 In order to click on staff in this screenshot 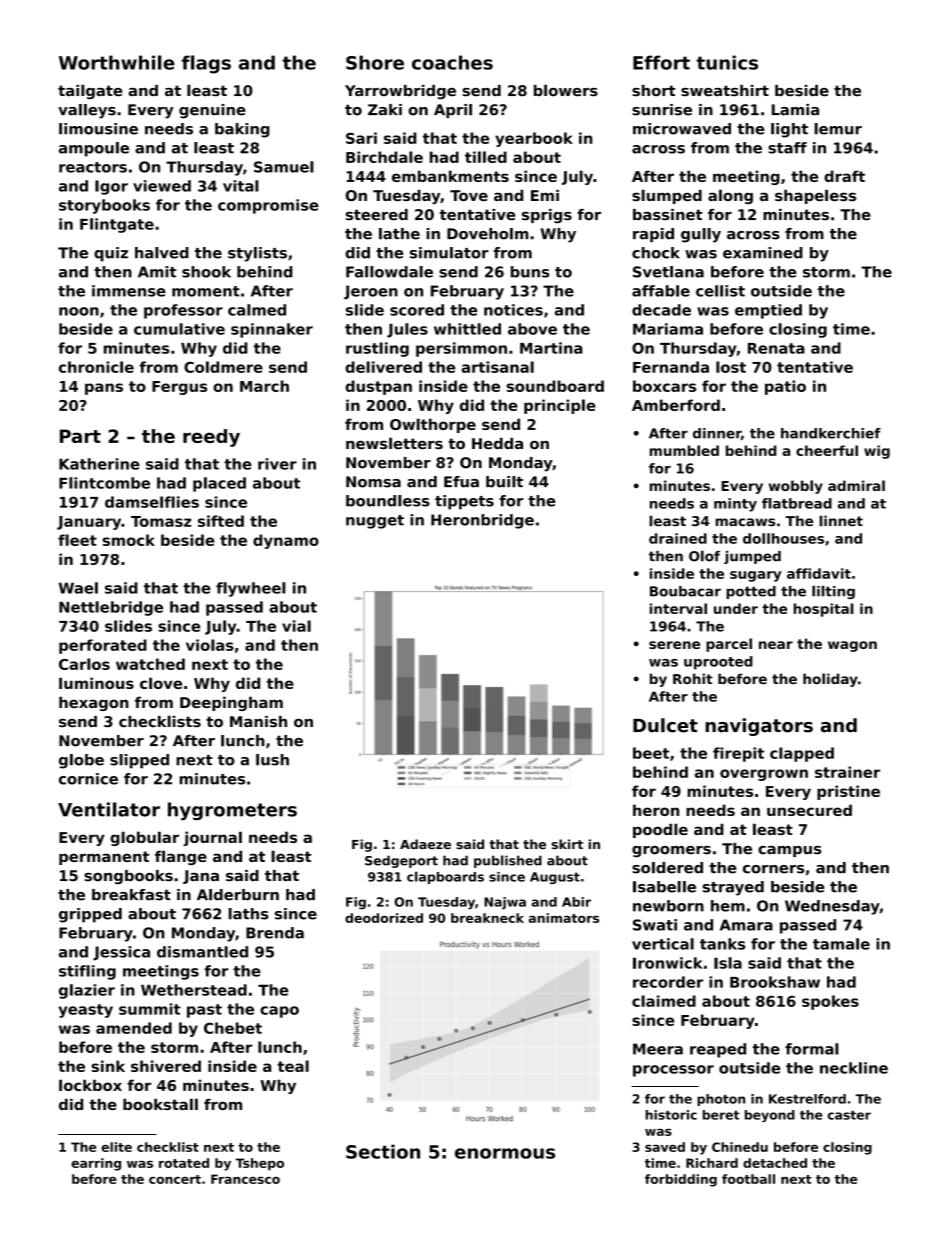, I will do `click(787, 148)`.
